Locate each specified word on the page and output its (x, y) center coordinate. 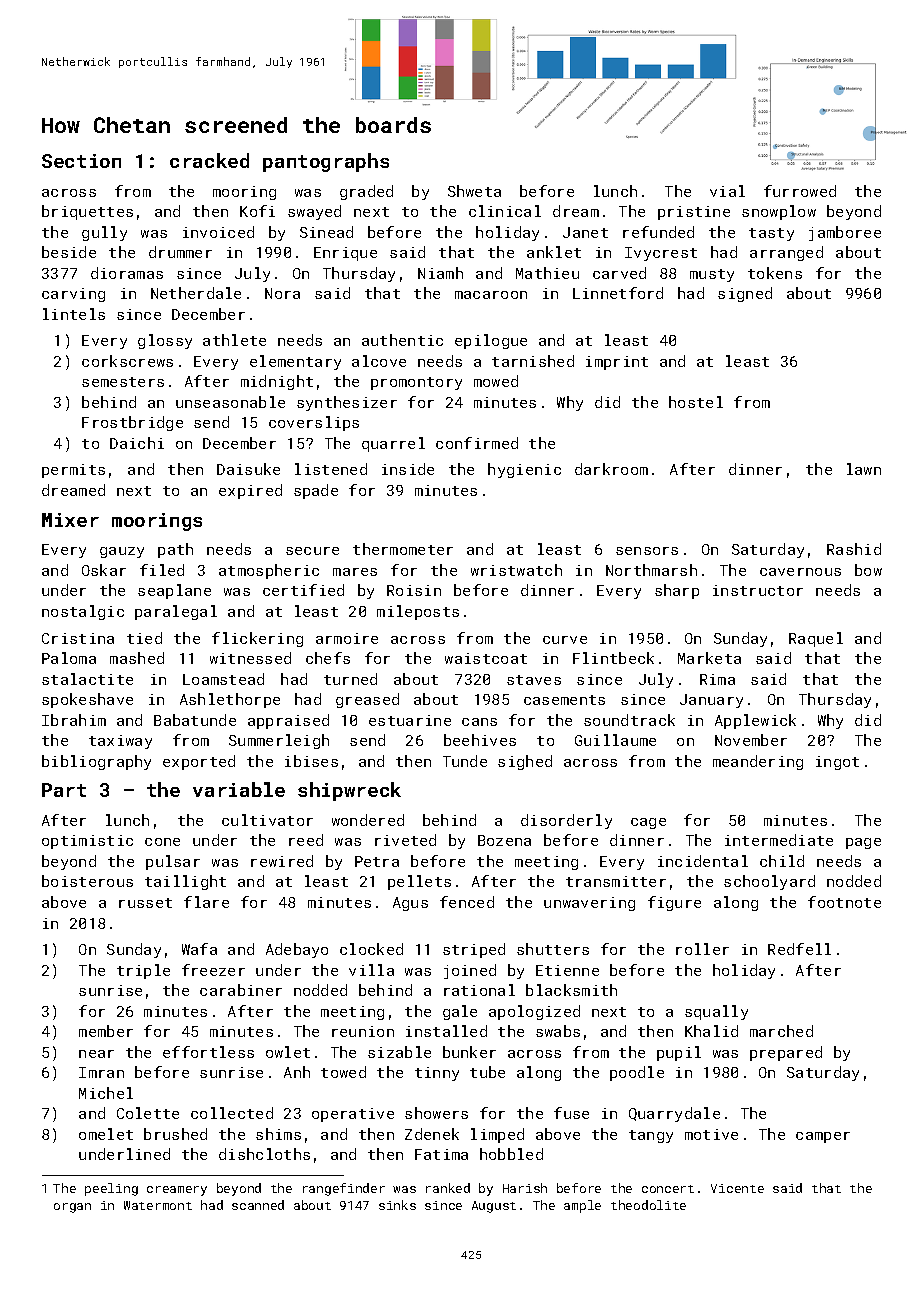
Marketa (709, 658)
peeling (111, 1189)
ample (582, 1206)
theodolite (648, 1205)
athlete (234, 340)
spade (316, 491)
